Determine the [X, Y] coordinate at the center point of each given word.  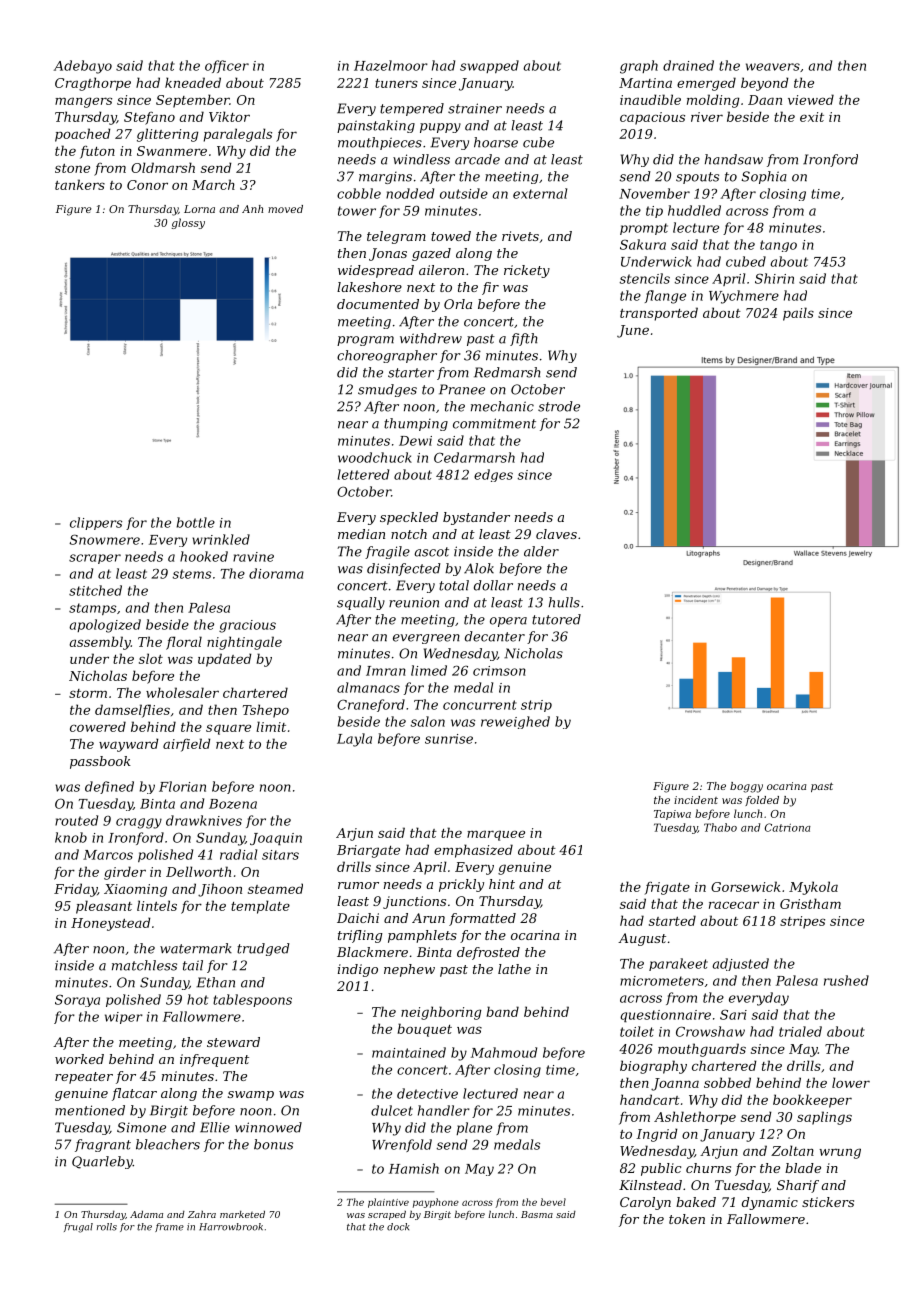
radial [238, 854]
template [260, 907]
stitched [95, 590]
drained [688, 65]
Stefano [149, 118]
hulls [564, 602]
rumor [358, 885]
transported [659, 314]
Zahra [202, 1214]
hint [502, 884]
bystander [476, 518]
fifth [523, 339]
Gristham [810, 903]
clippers [96, 523]
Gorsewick [746, 886]
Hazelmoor [391, 65]
